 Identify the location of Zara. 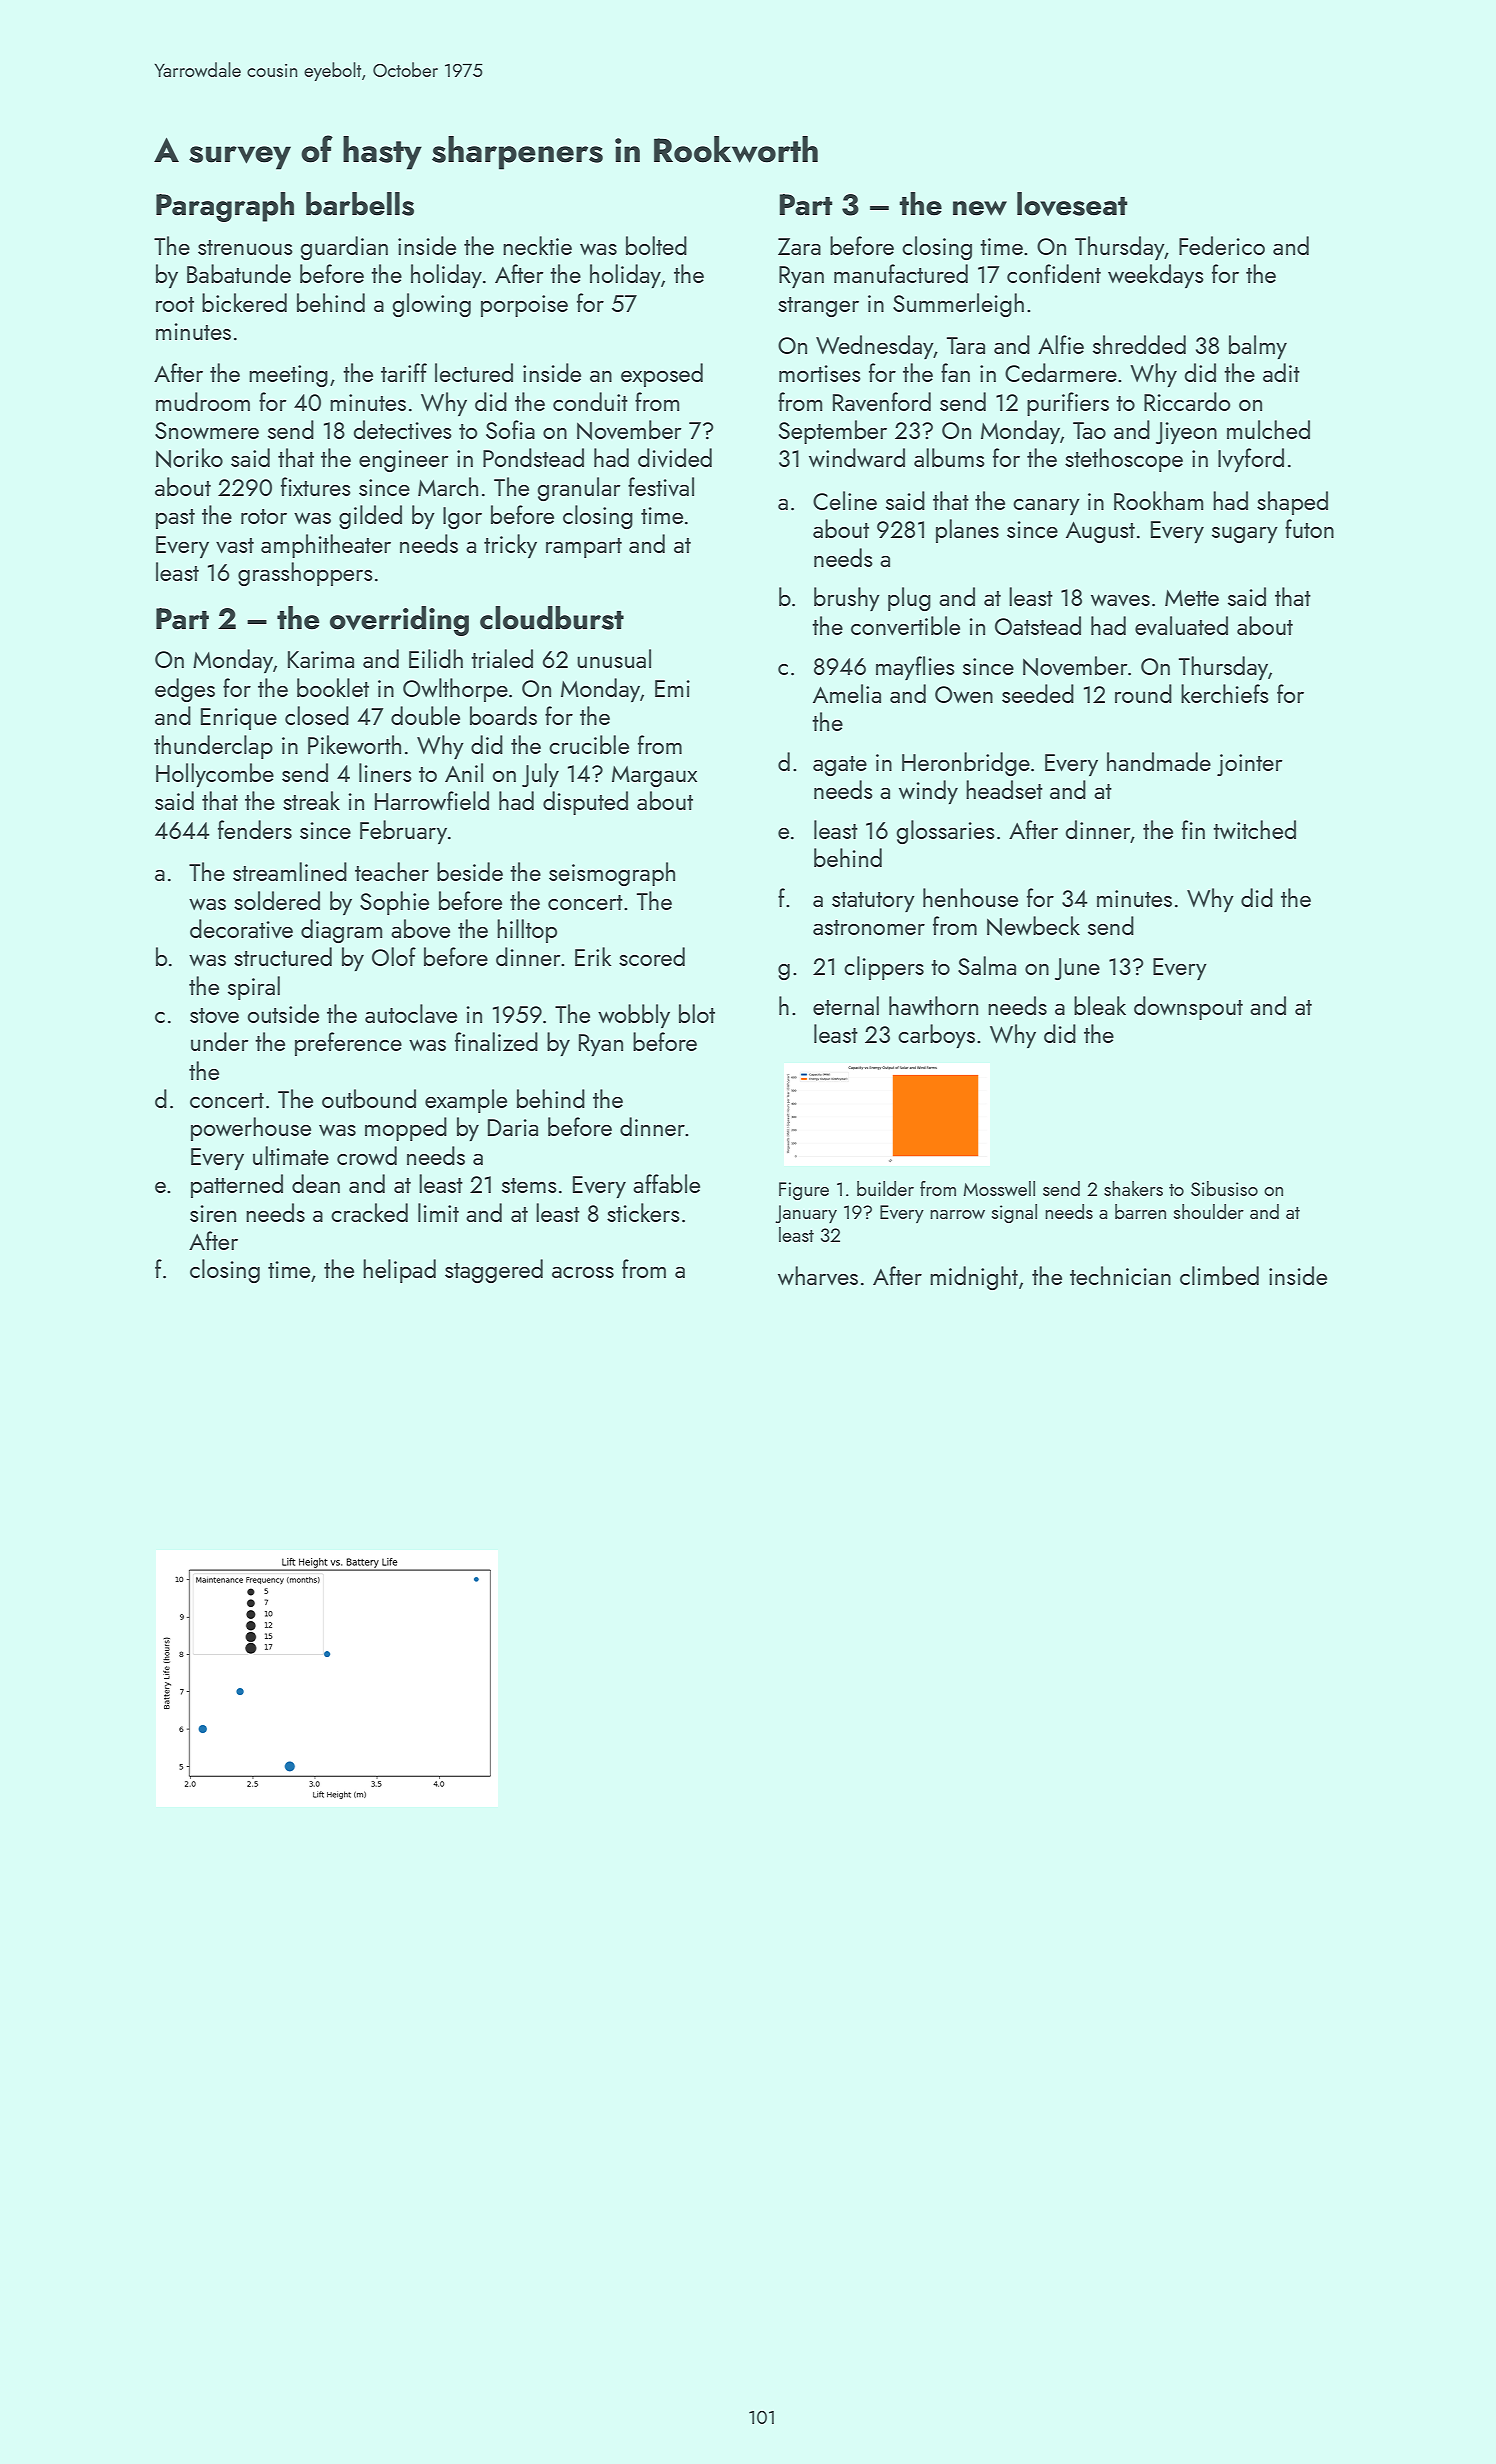
(799, 246).
